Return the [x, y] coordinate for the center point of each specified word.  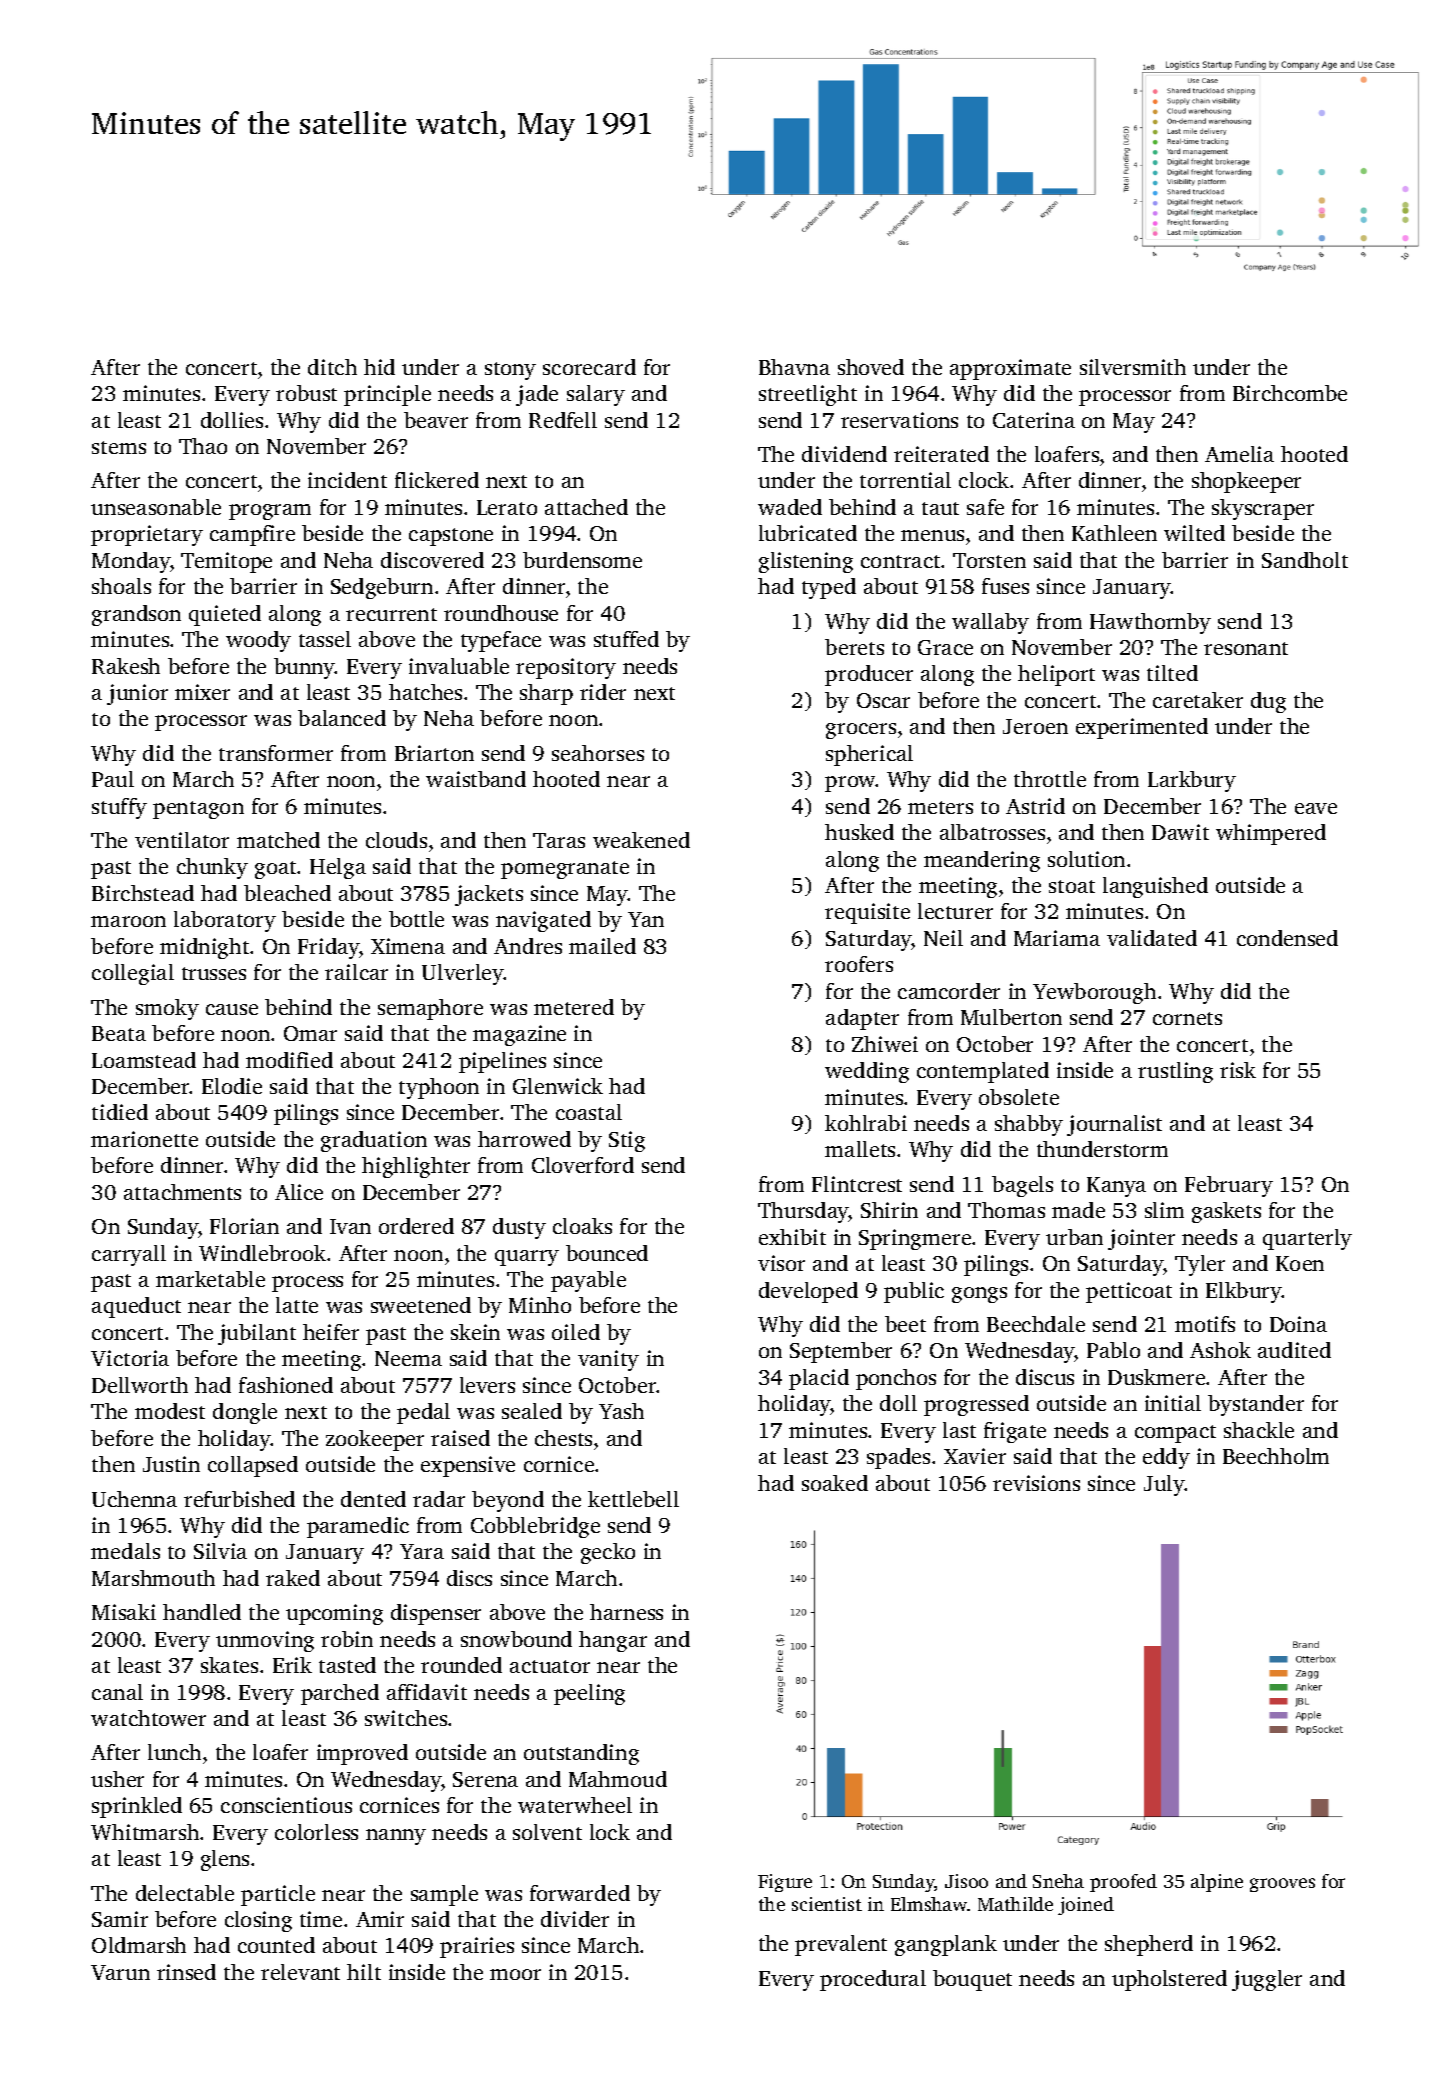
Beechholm [1276, 1456]
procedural [873, 1980]
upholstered [1169, 1980]
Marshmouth [153, 1578]
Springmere [915, 1239]
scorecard [589, 367]
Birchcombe [1290, 393]
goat [276, 870]
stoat [1072, 886]
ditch [332, 367]
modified [289, 1060]
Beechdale [1036, 1324]
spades [898, 1458]
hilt [364, 1972]
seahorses [598, 753]
